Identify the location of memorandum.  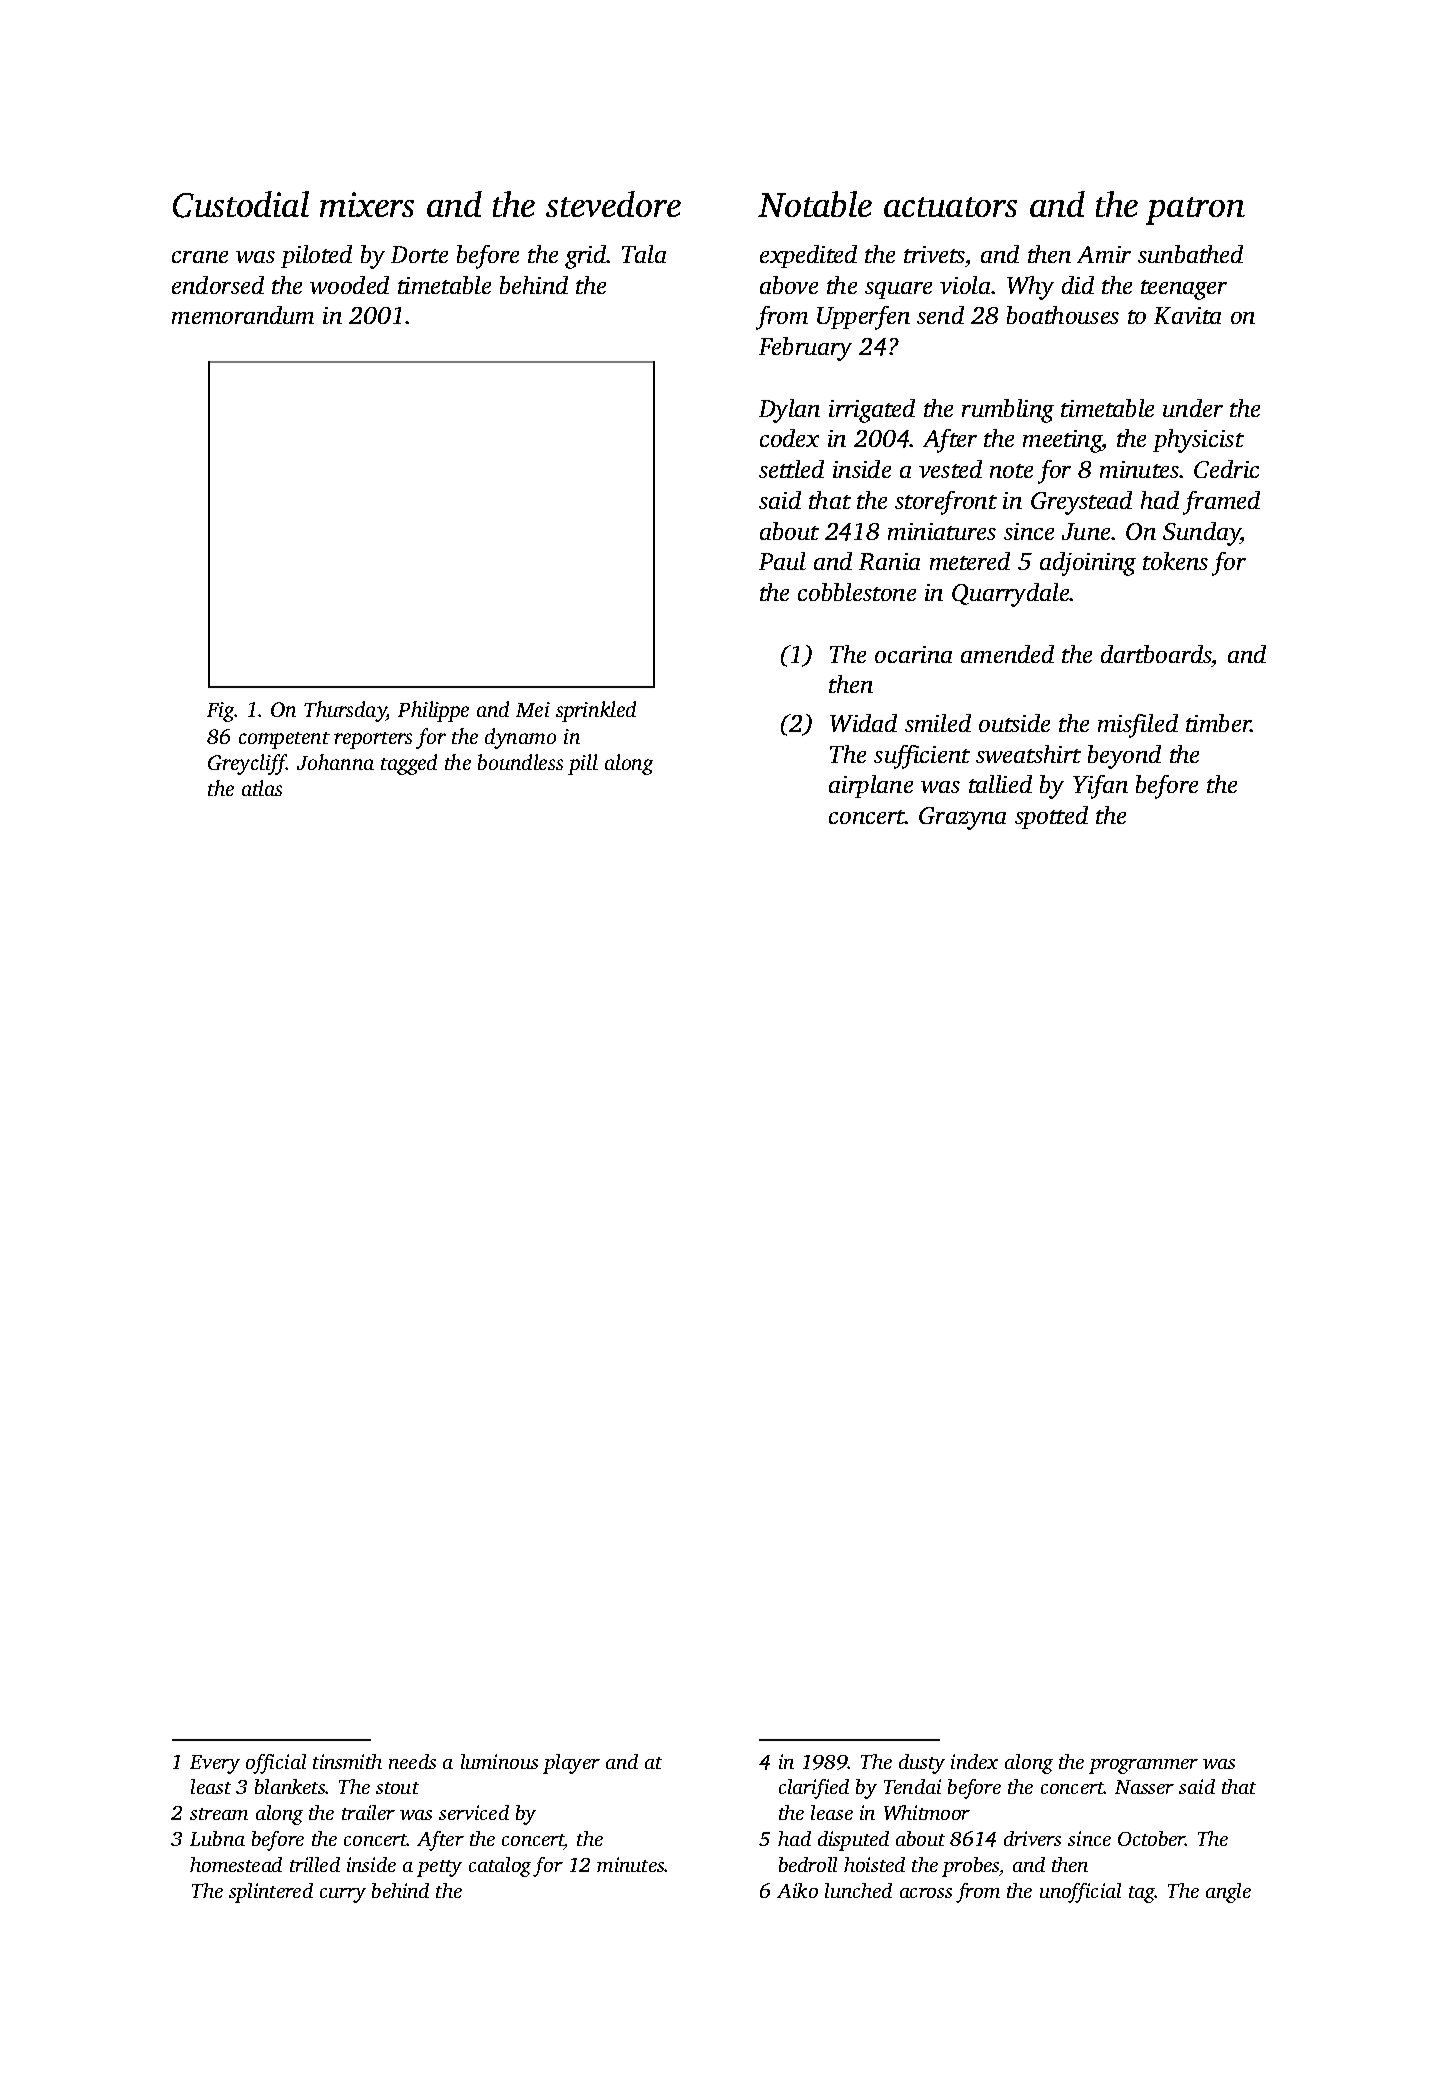
(243, 315).
